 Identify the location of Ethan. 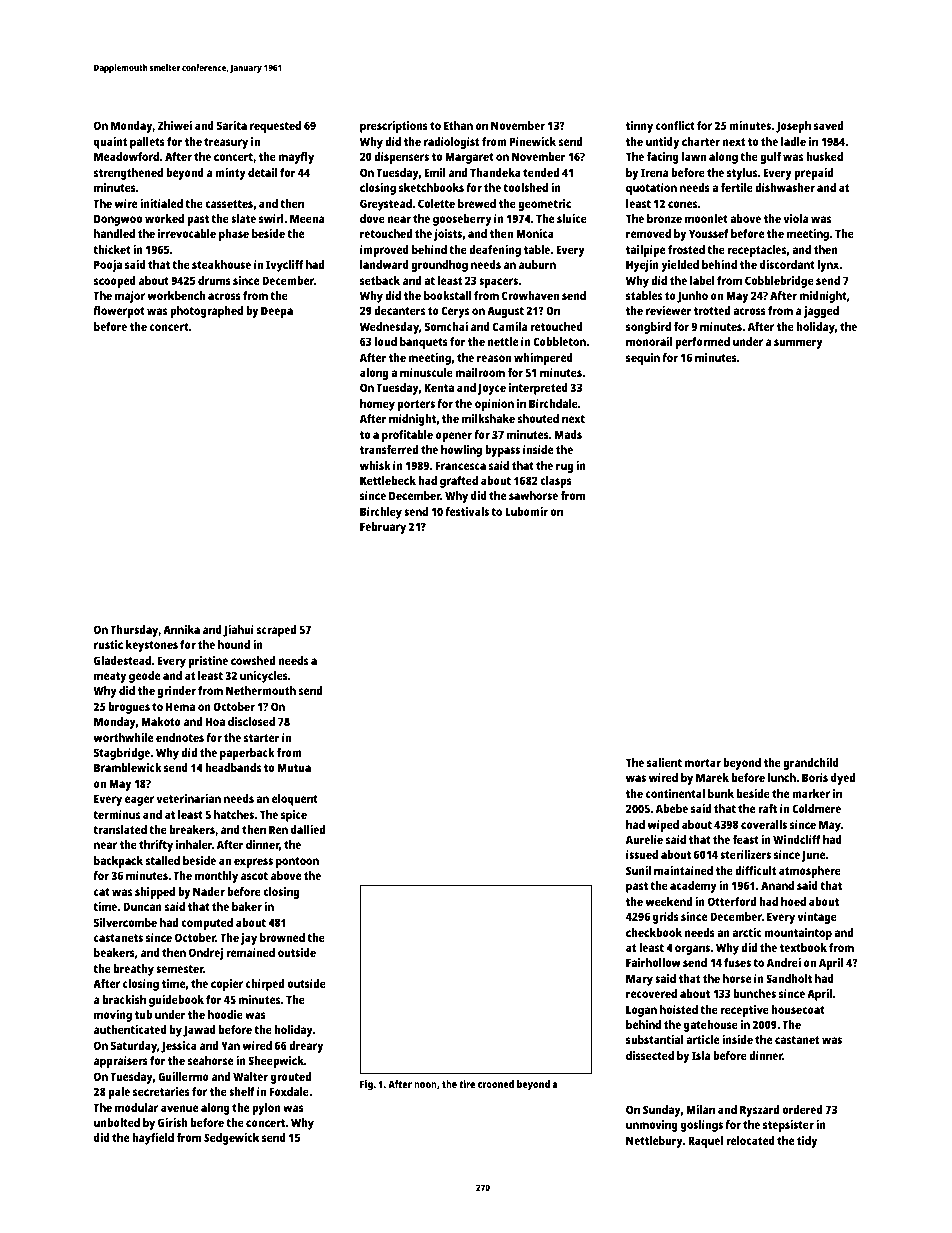
(458, 125).
